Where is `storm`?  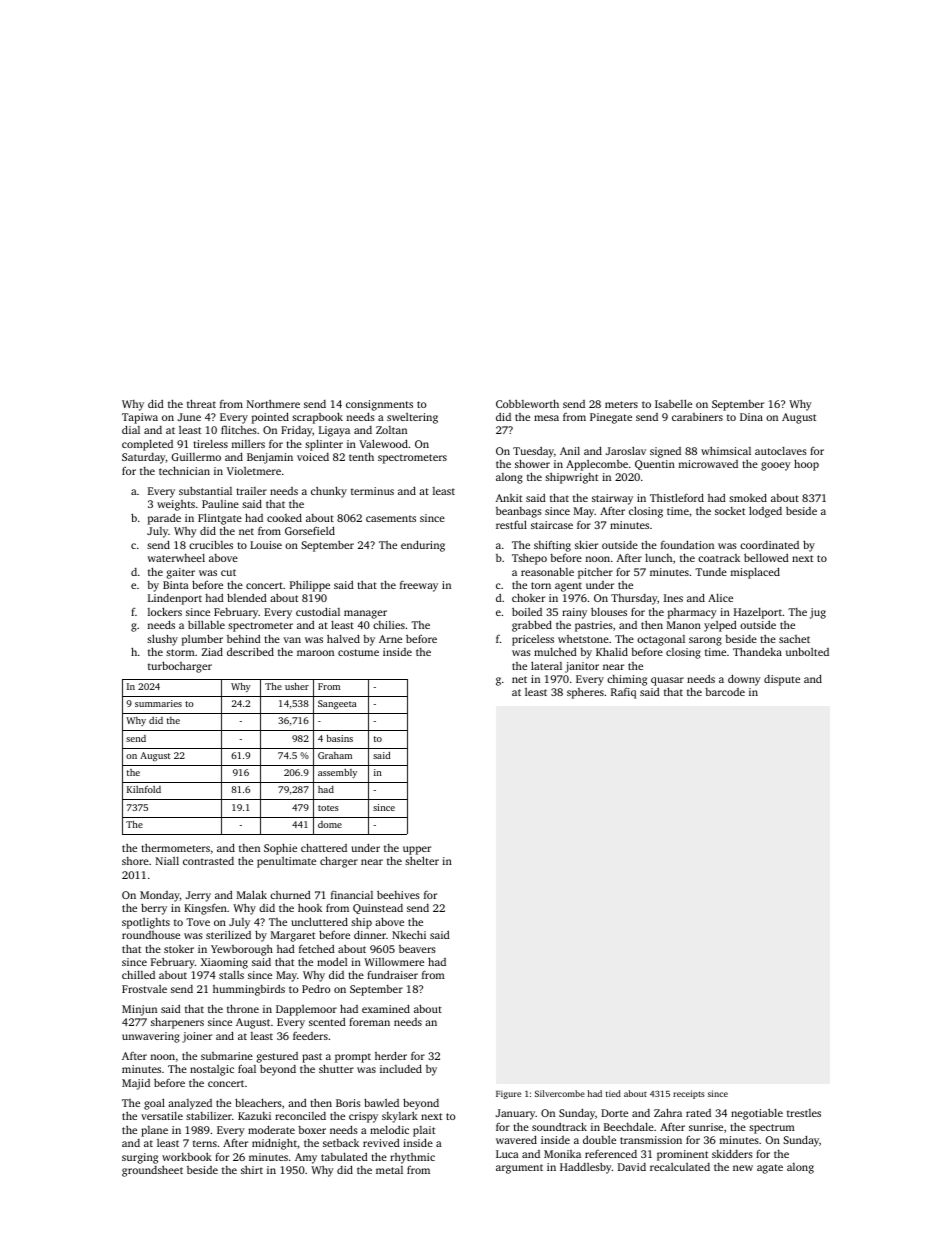
storm is located at coordinates (180, 652).
